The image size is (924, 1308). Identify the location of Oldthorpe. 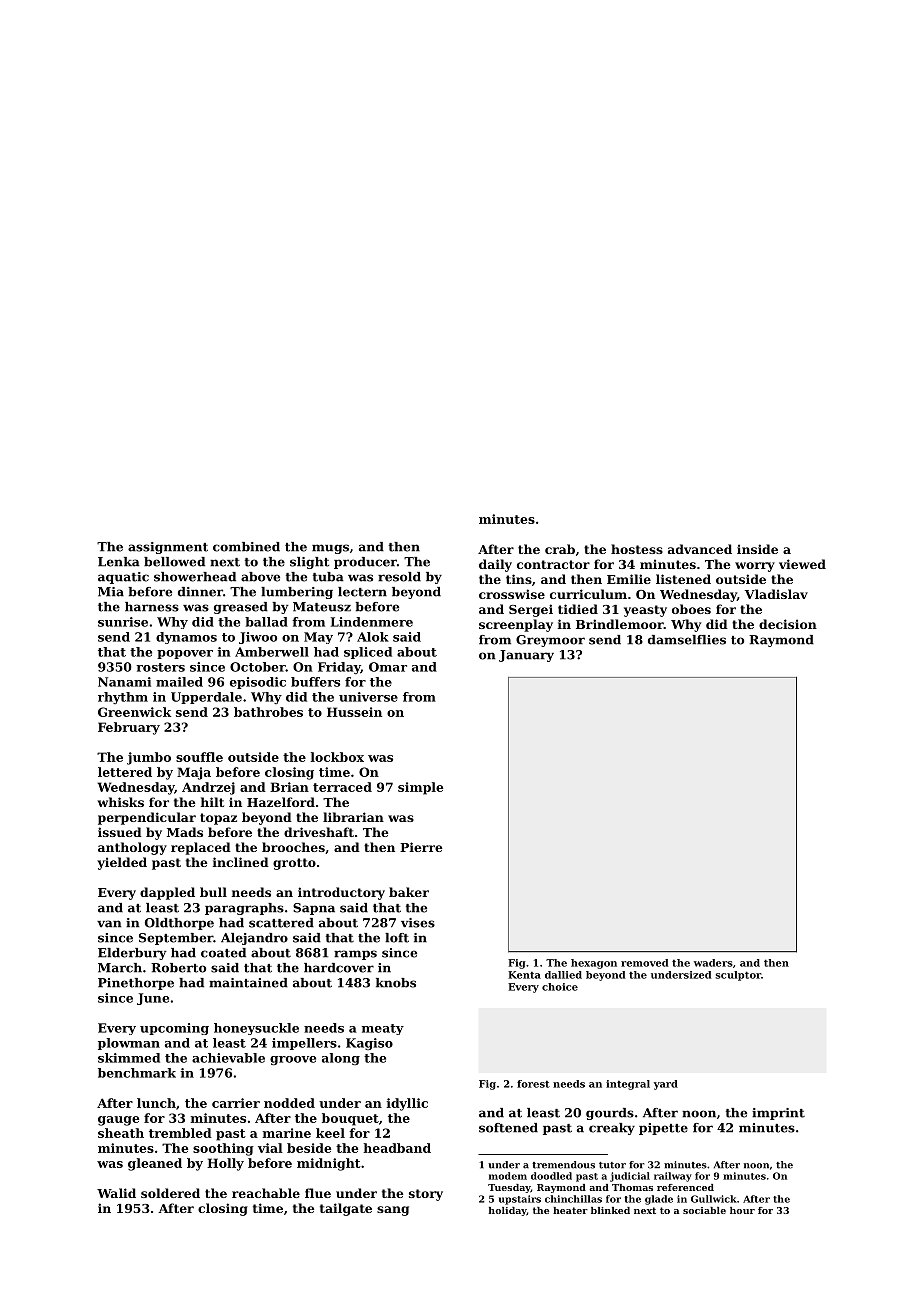
(179, 924).
